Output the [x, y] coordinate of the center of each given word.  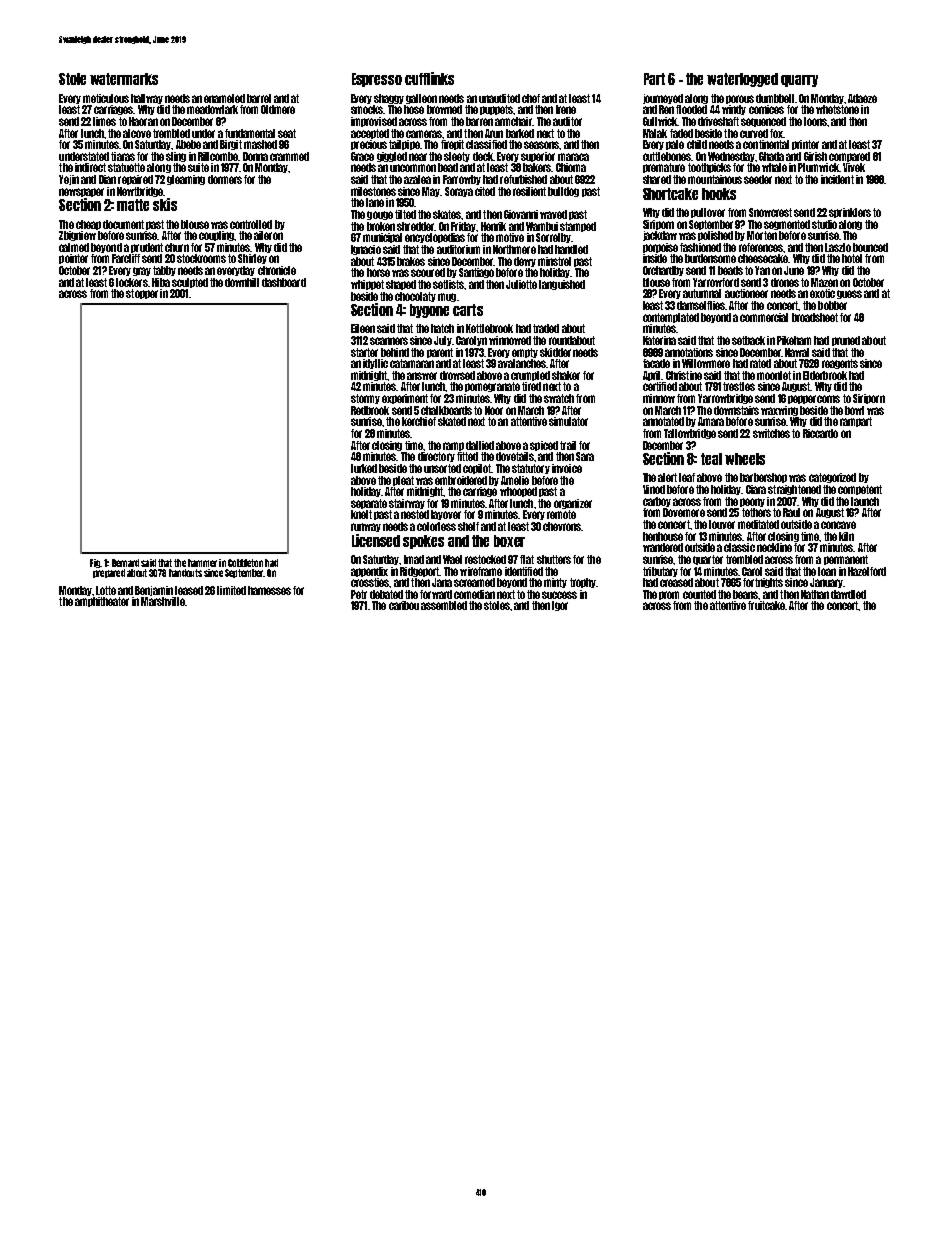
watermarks [124, 79]
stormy [365, 399]
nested [415, 514]
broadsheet [815, 317]
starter [364, 352]
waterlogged [742, 80]
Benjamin [154, 591]
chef [531, 98]
